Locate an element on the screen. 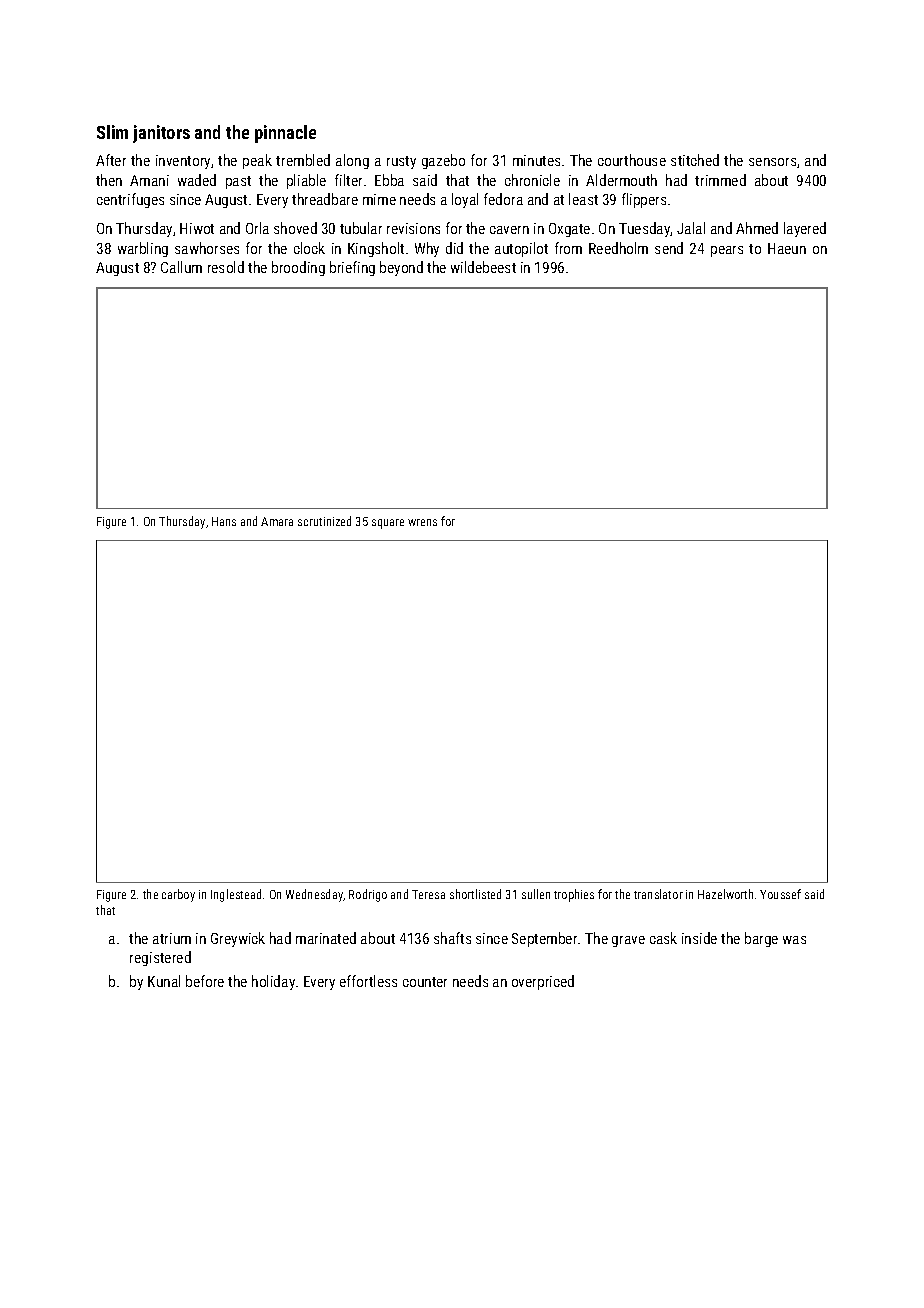 This screenshot has height=1308, width=924. atrium is located at coordinates (172, 938).
